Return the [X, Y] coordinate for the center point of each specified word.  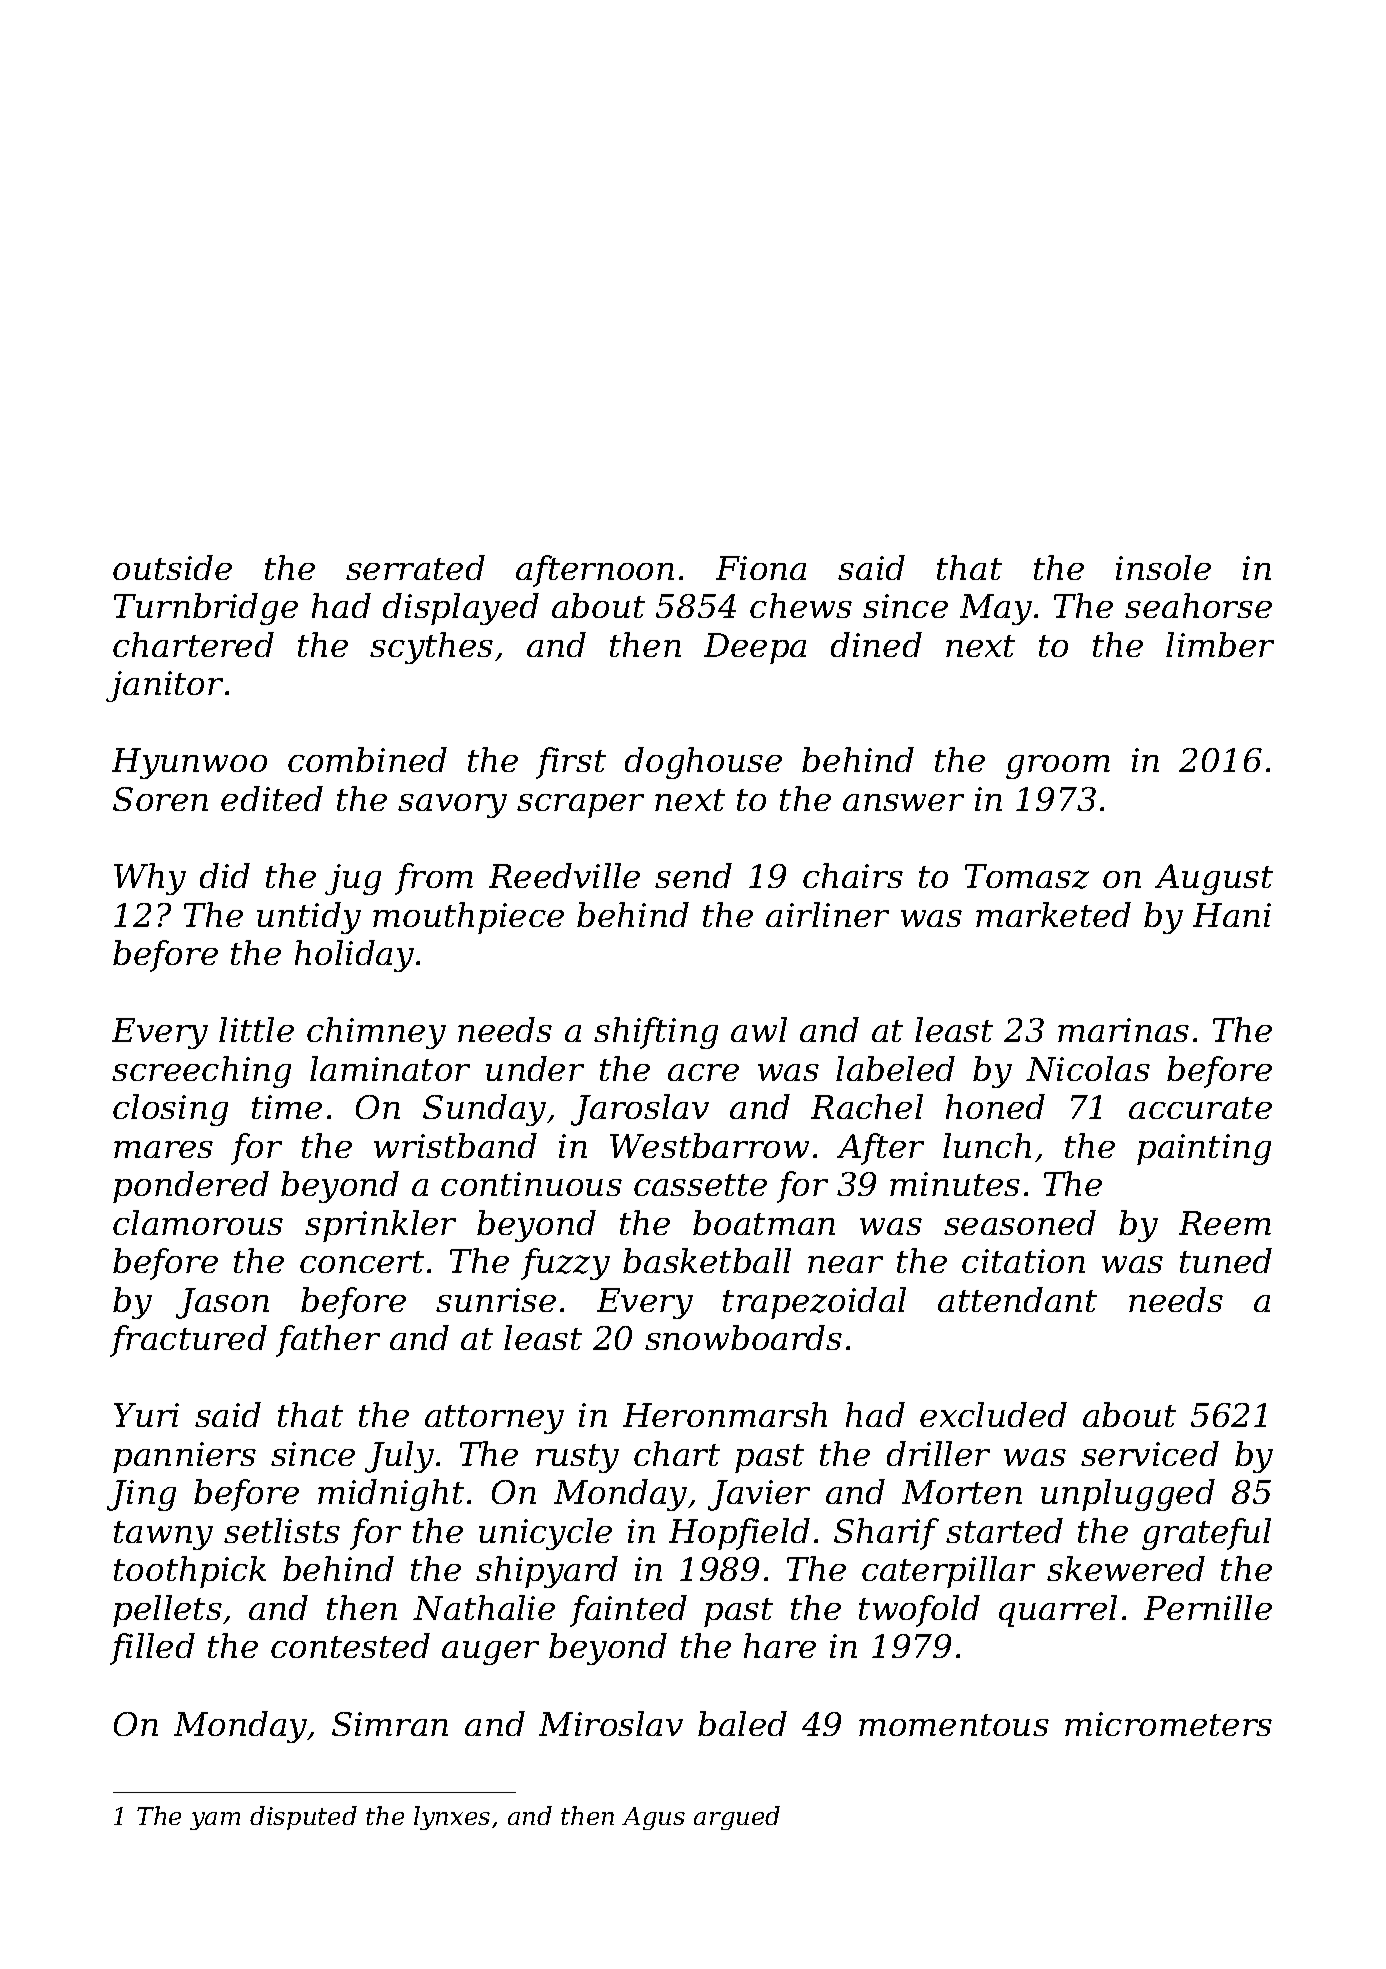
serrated [415, 567]
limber [1220, 644]
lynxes [452, 1818]
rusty [577, 1458]
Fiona [761, 568]
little [256, 1029]
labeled [895, 1068]
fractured [188, 1341]
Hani [1232, 915]
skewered [1126, 1568]
